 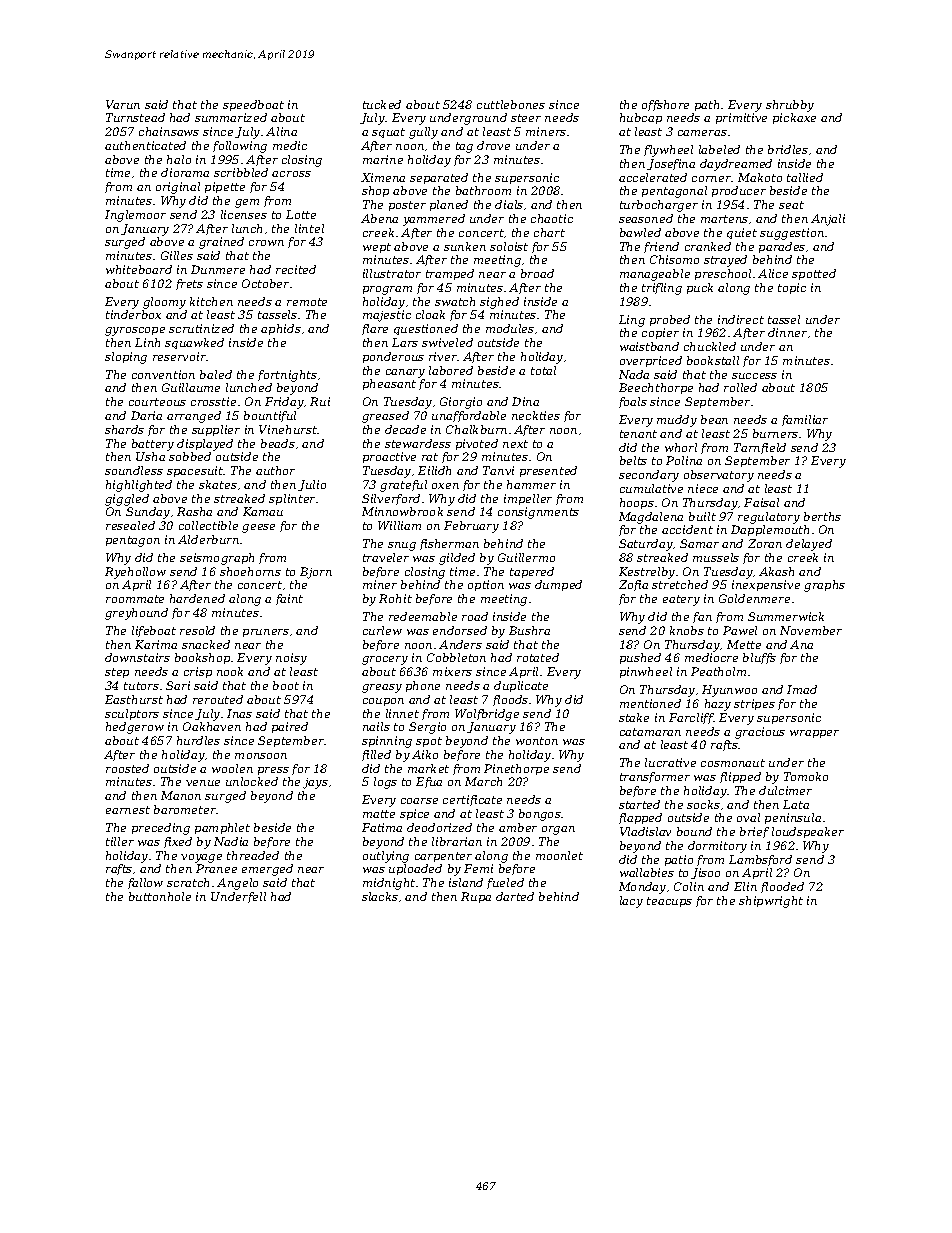 What do you see at coordinates (120, 841) in the page?
I see `tiller` at bounding box center [120, 841].
